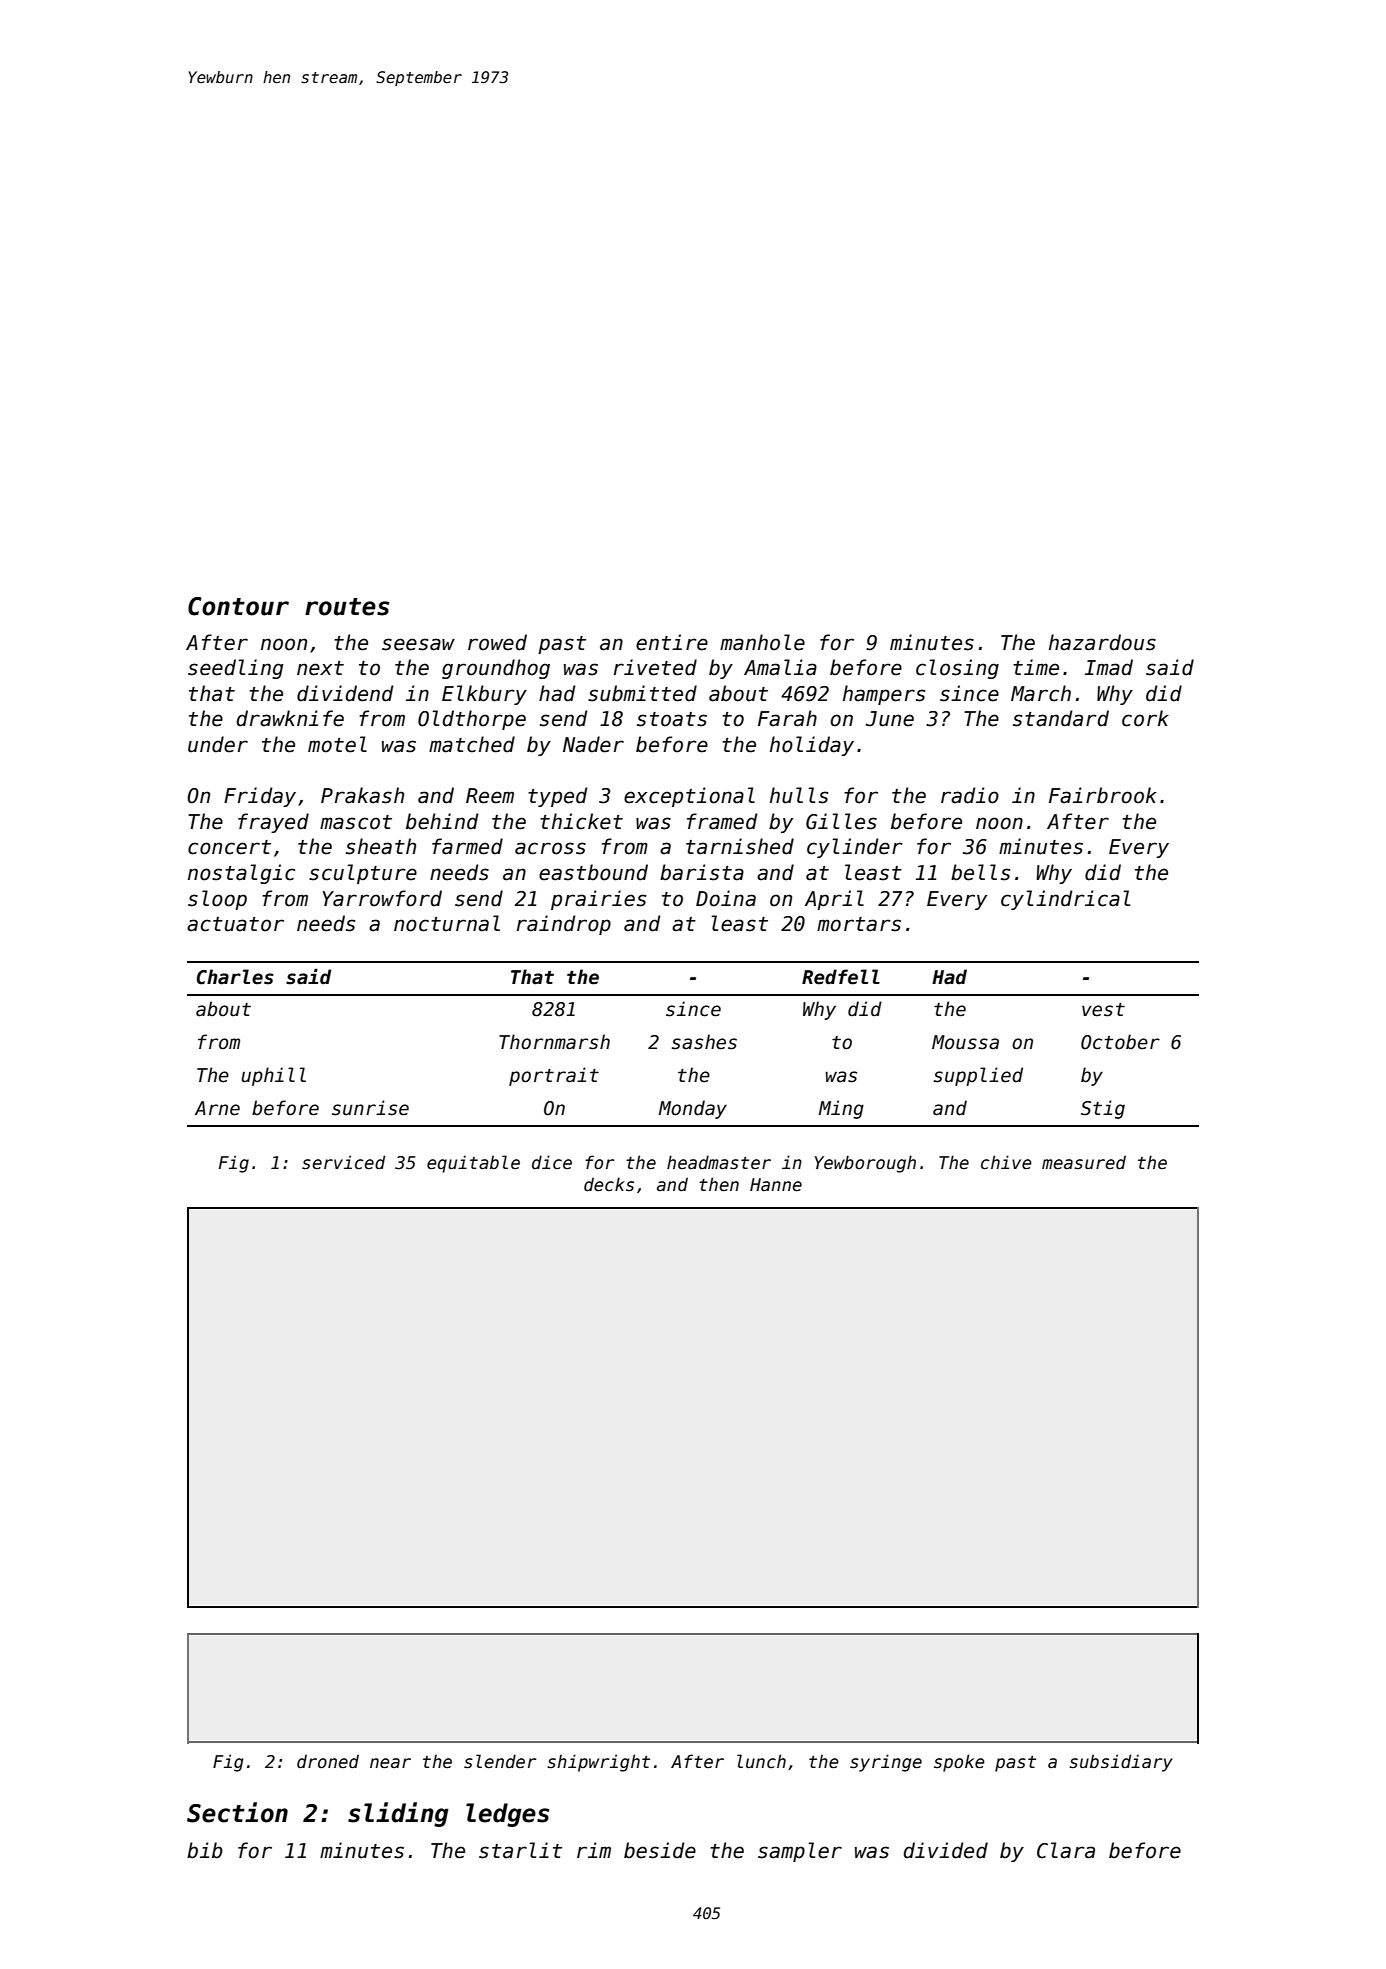 The width and height of the image is (1386, 1969). Describe the element at coordinates (672, 719) in the image. I see `stoats` at that location.
